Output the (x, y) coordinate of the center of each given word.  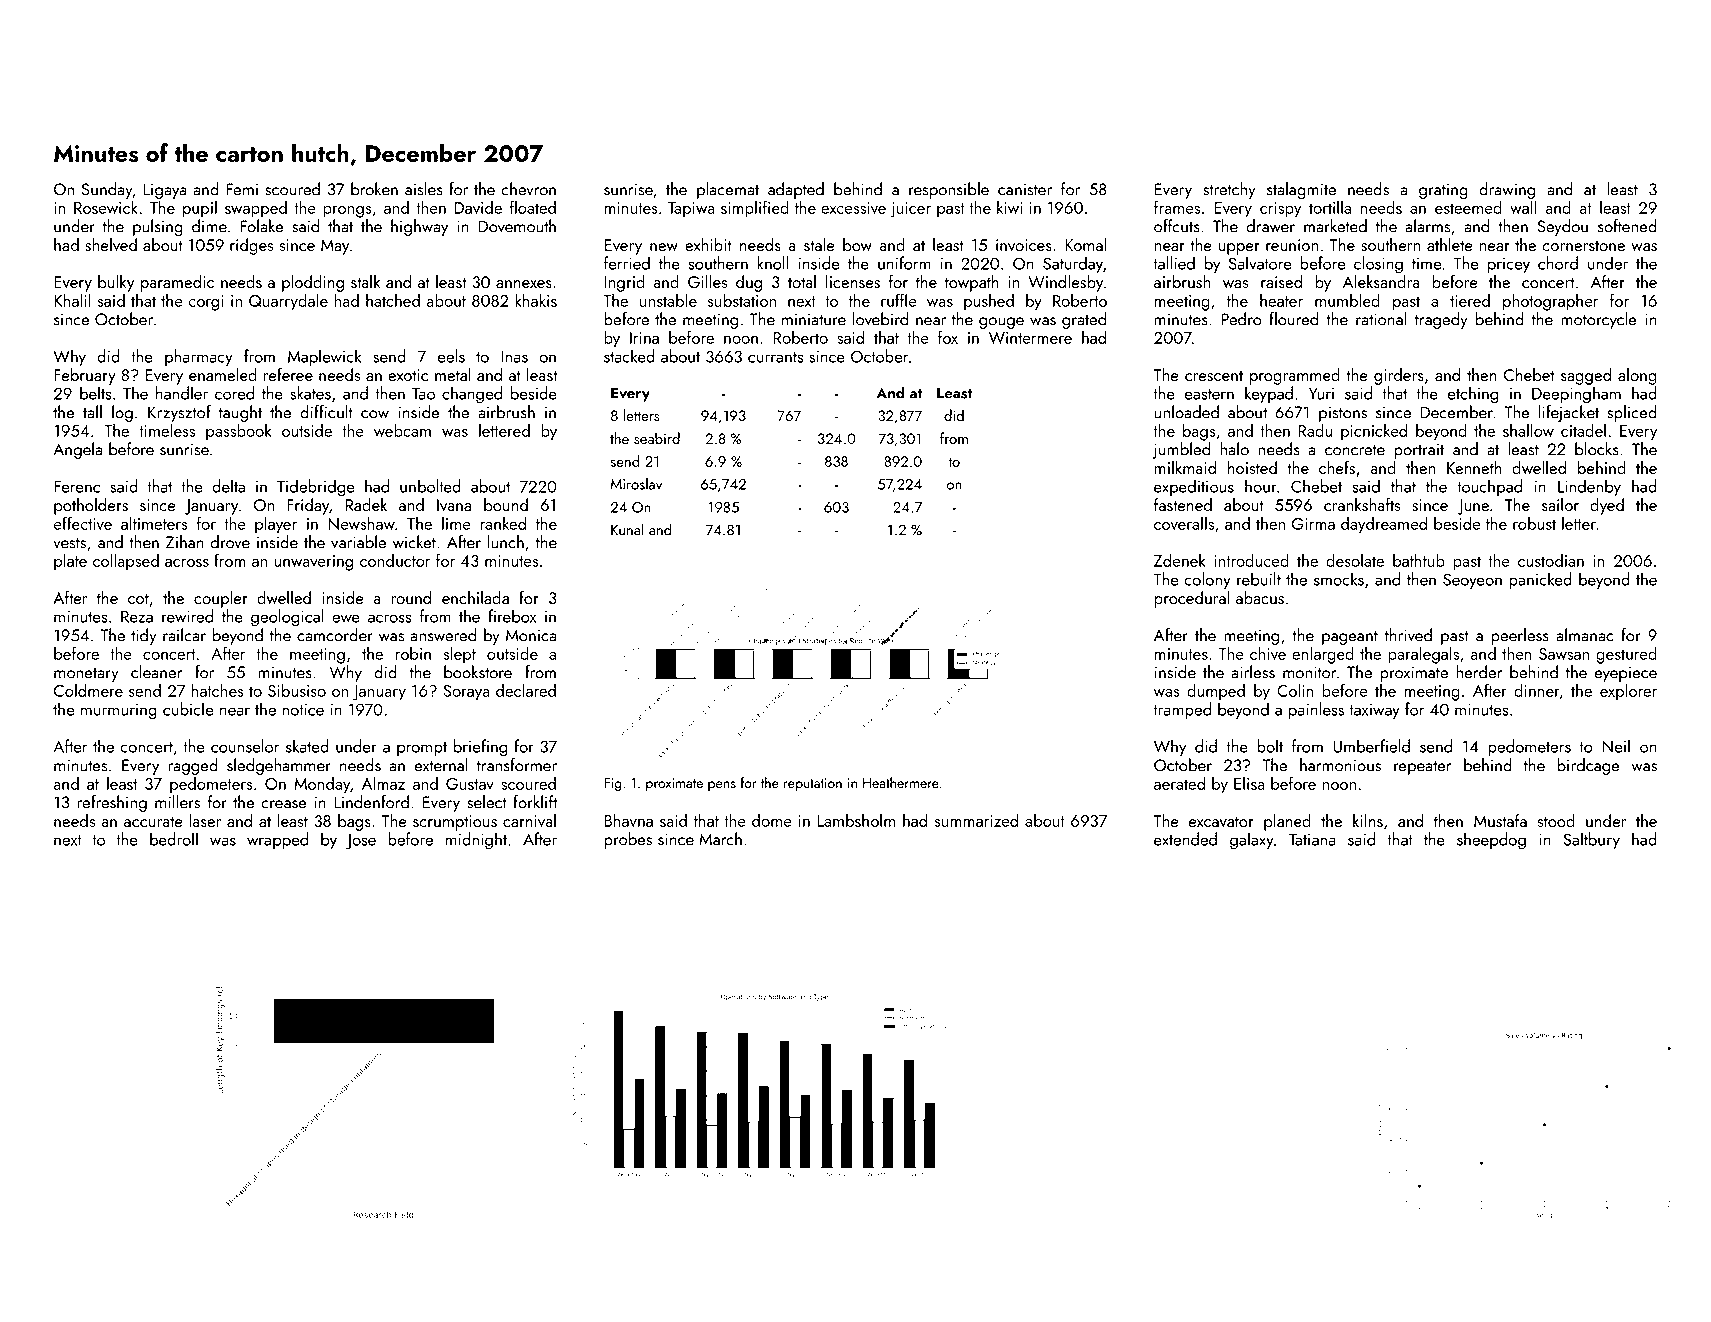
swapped (256, 209)
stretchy (1229, 190)
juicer (910, 210)
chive (1268, 653)
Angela (78, 450)
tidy (144, 636)
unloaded (1186, 412)
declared (526, 690)
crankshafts (1362, 504)
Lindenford (371, 802)
